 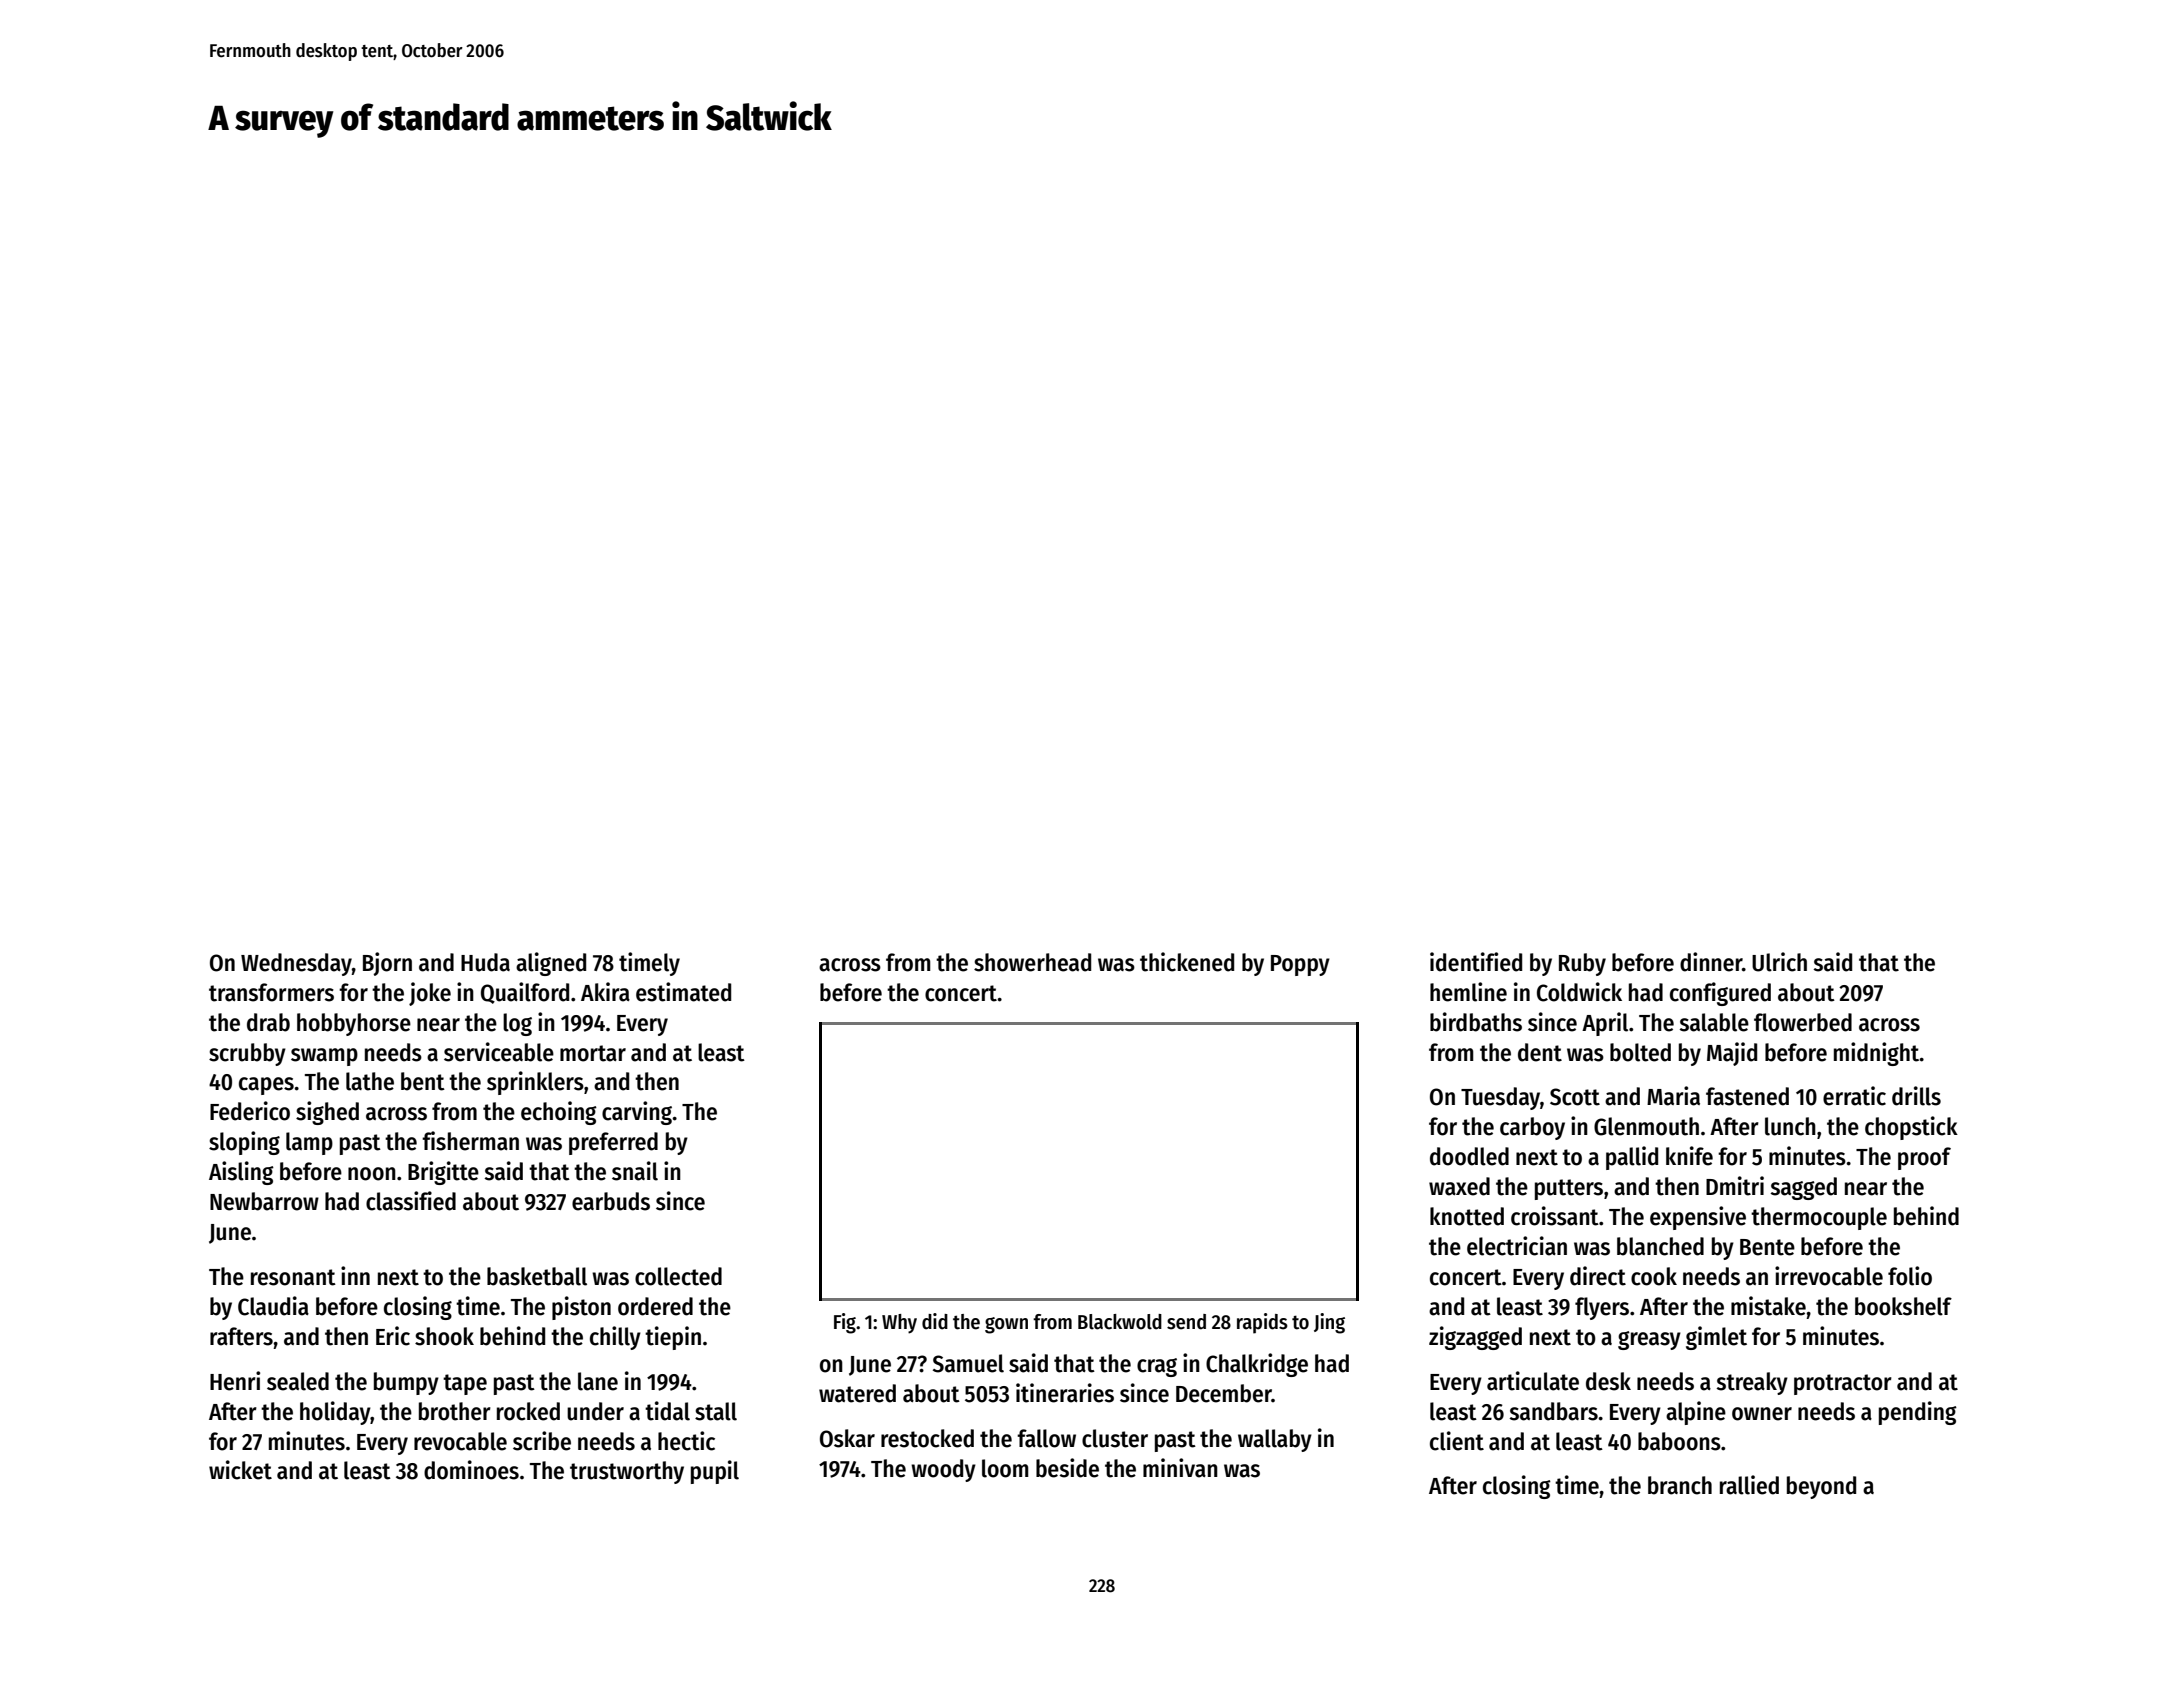 What do you see at coordinates (1032, 962) in the screenshot?
I see `showerhead` at bounding box center [1032, 962].
